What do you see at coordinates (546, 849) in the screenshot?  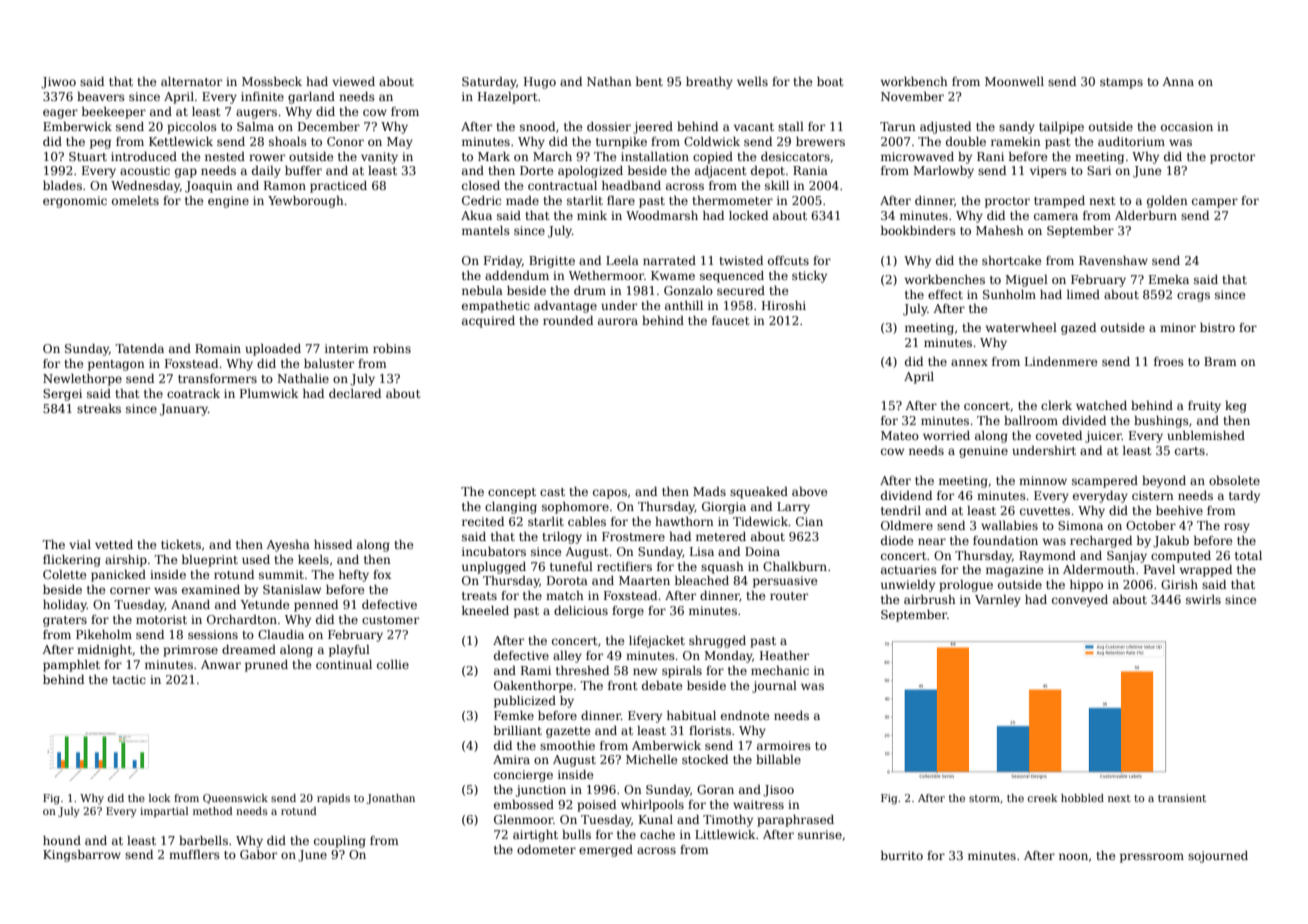 I see `odometer` at bounding box center [546, 849].
